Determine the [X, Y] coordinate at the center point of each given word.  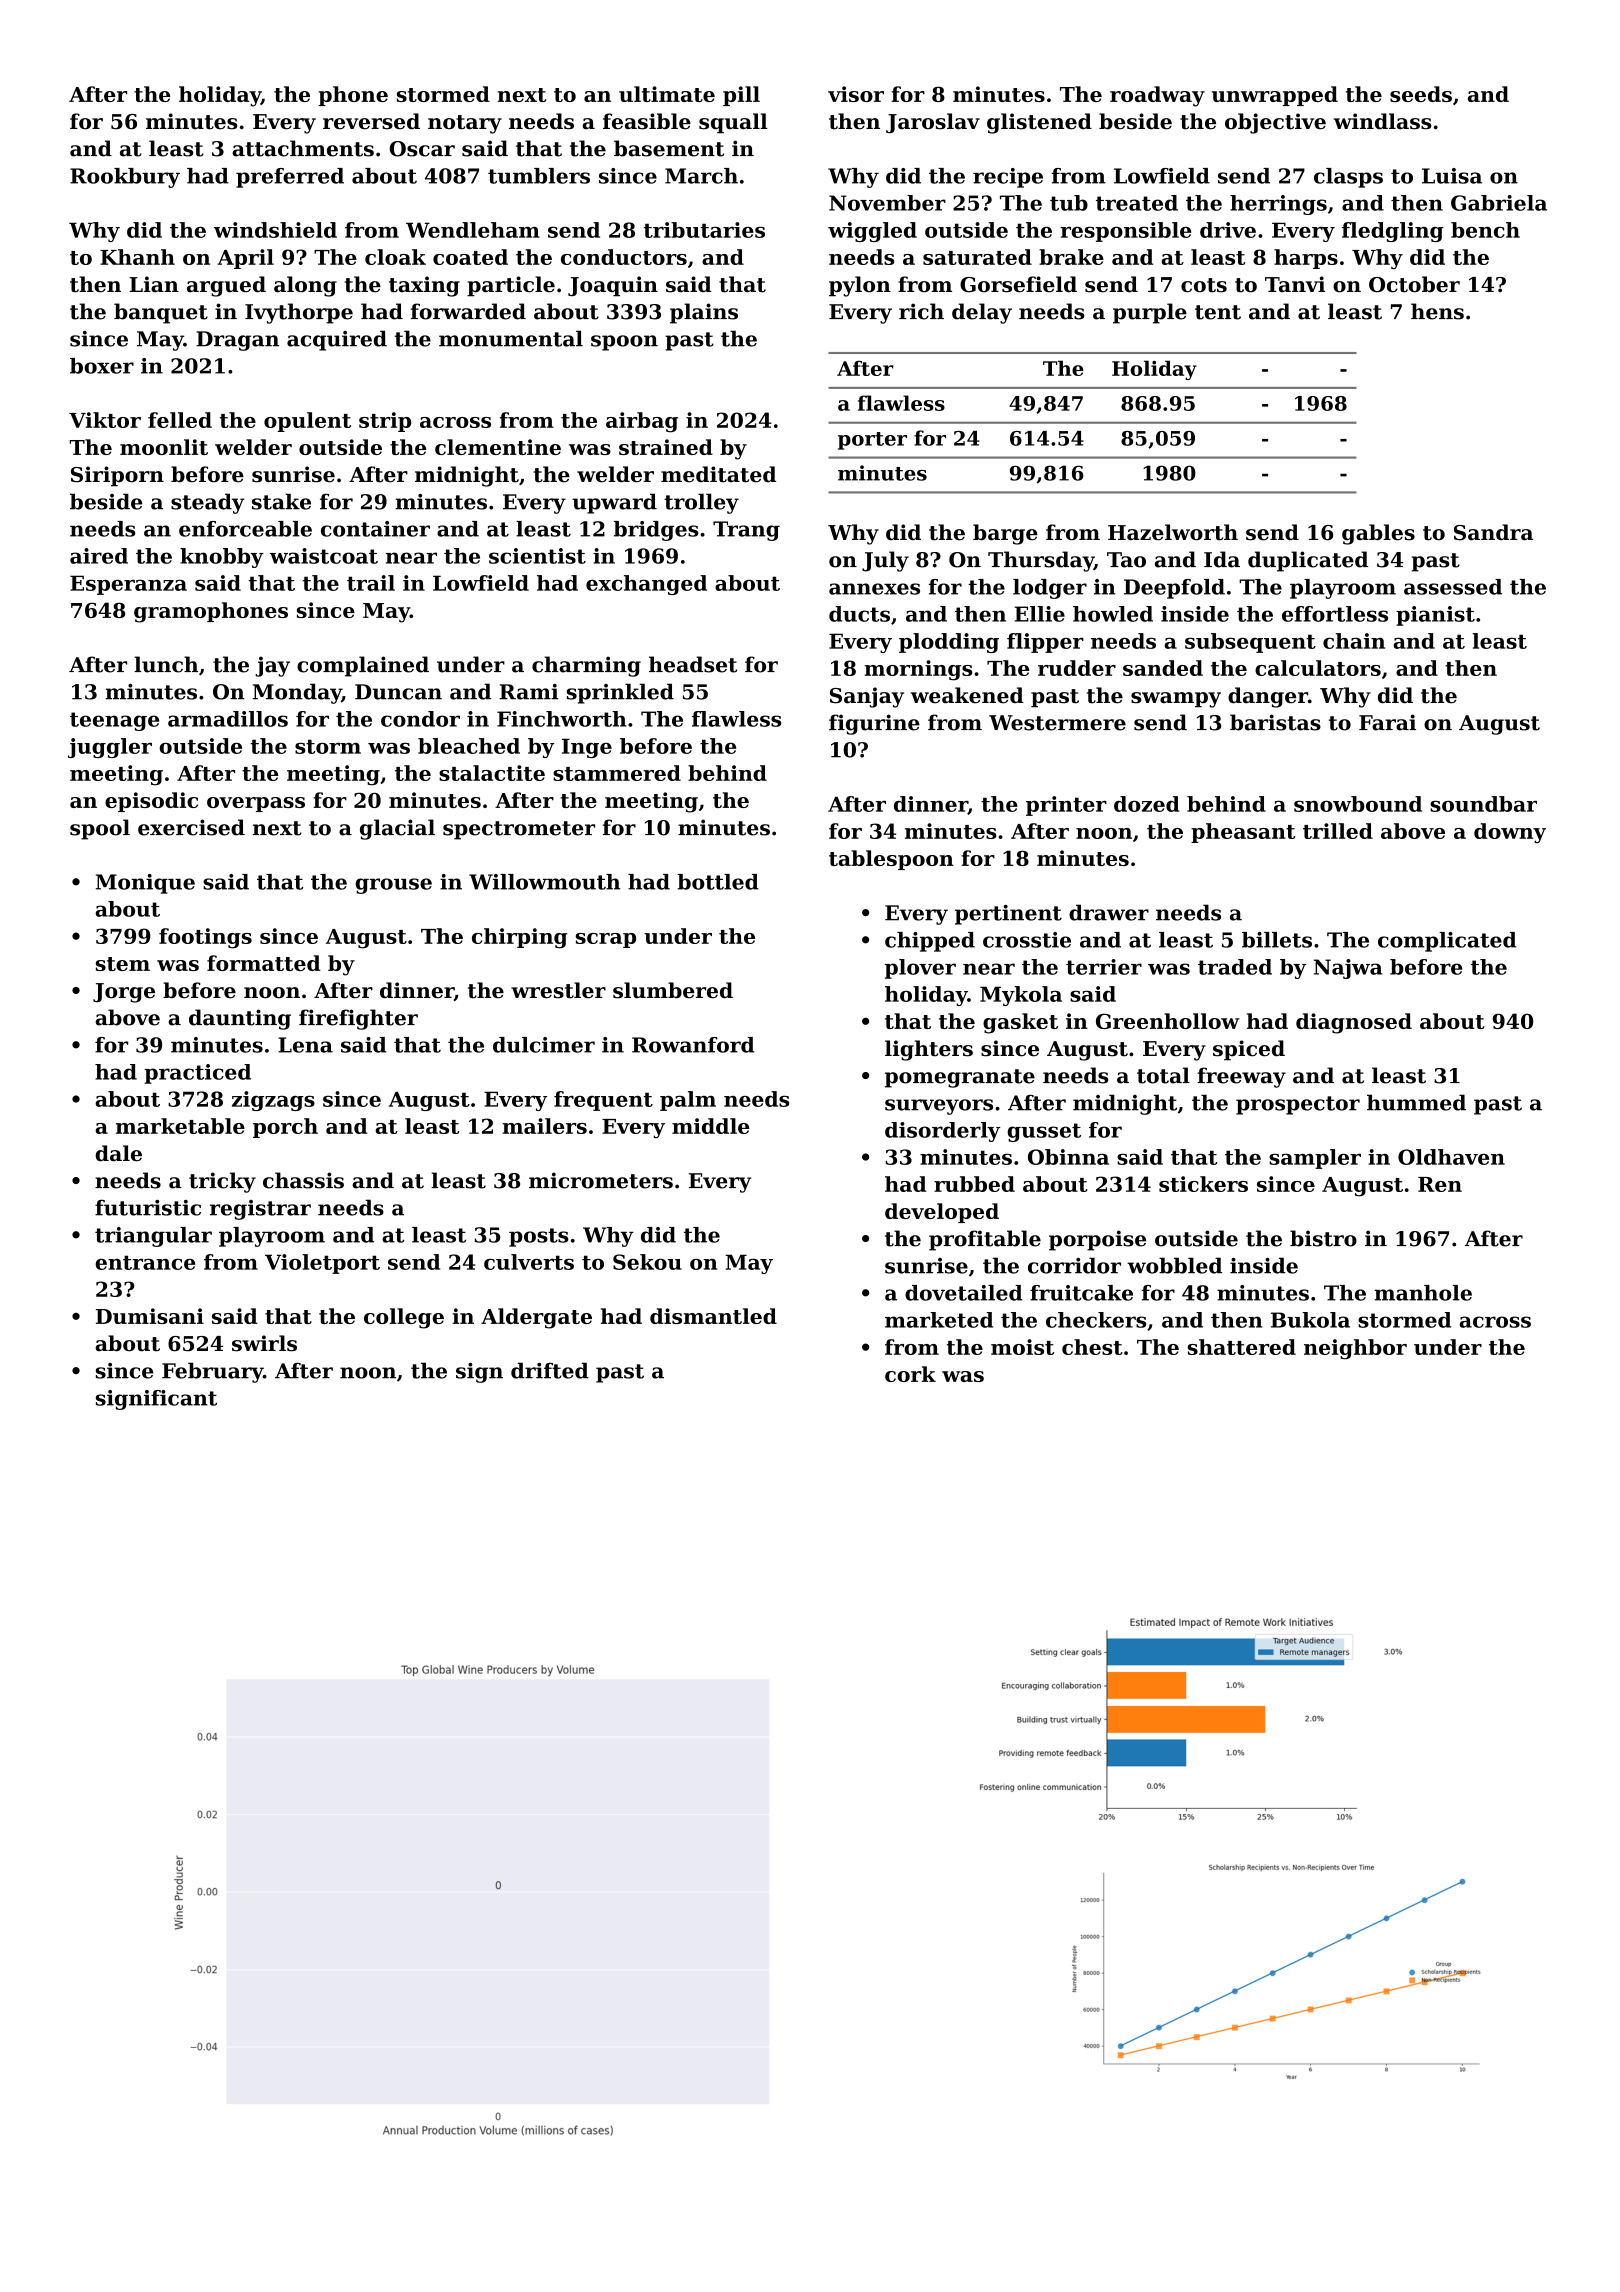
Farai [1387, 722]
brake [1071, 257]
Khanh [137, 257]
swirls [264, 1343]
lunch [166, 664]
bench [1485, 230]
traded [1235, 967]
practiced [197, 1074]
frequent [603, 1101]
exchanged [646, 585]
